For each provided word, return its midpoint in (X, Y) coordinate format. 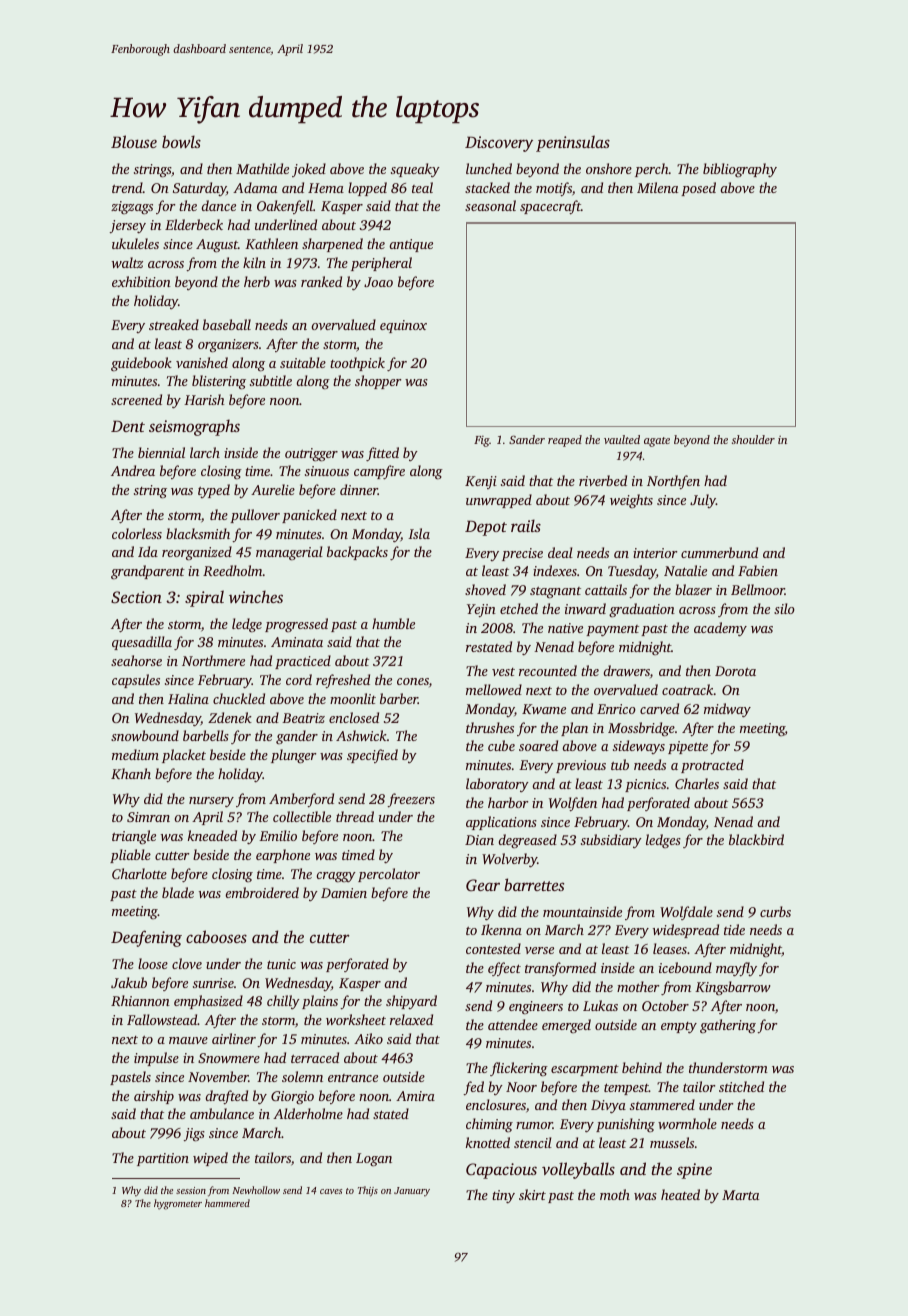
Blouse (134, 141)
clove (187, 963)
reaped (565, 441)
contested (493, 948)
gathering (728, 1026)
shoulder (753, 439)
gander (297, 737)
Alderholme (308, 1113)
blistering (219, 382)
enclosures (496, 1104)
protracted (712, 766)
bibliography (740, 170)
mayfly (736, 969)
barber (399, 698)
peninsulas (573, 143)
